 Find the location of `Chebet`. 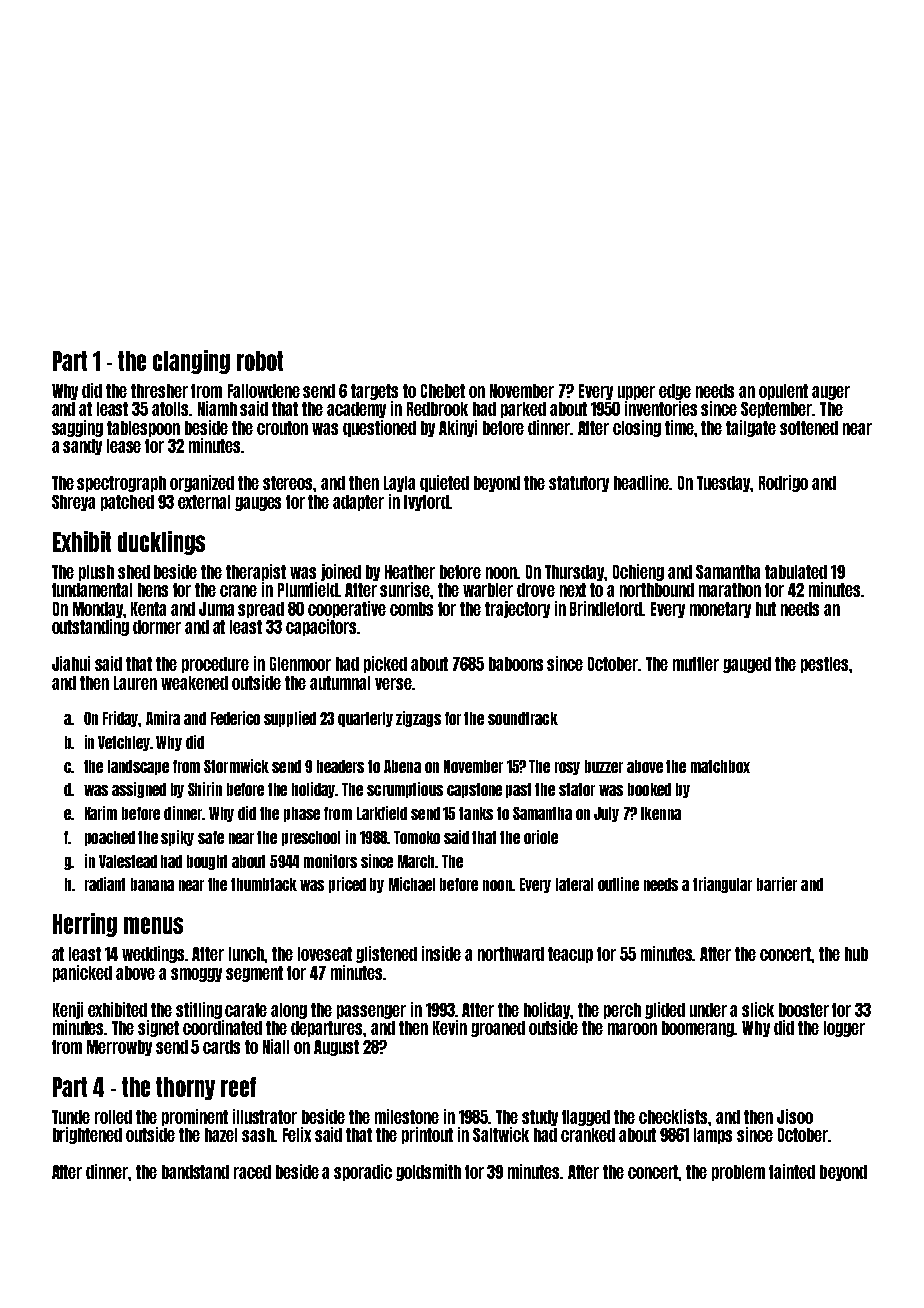

Chebet is located at coordinates (443, 391).
